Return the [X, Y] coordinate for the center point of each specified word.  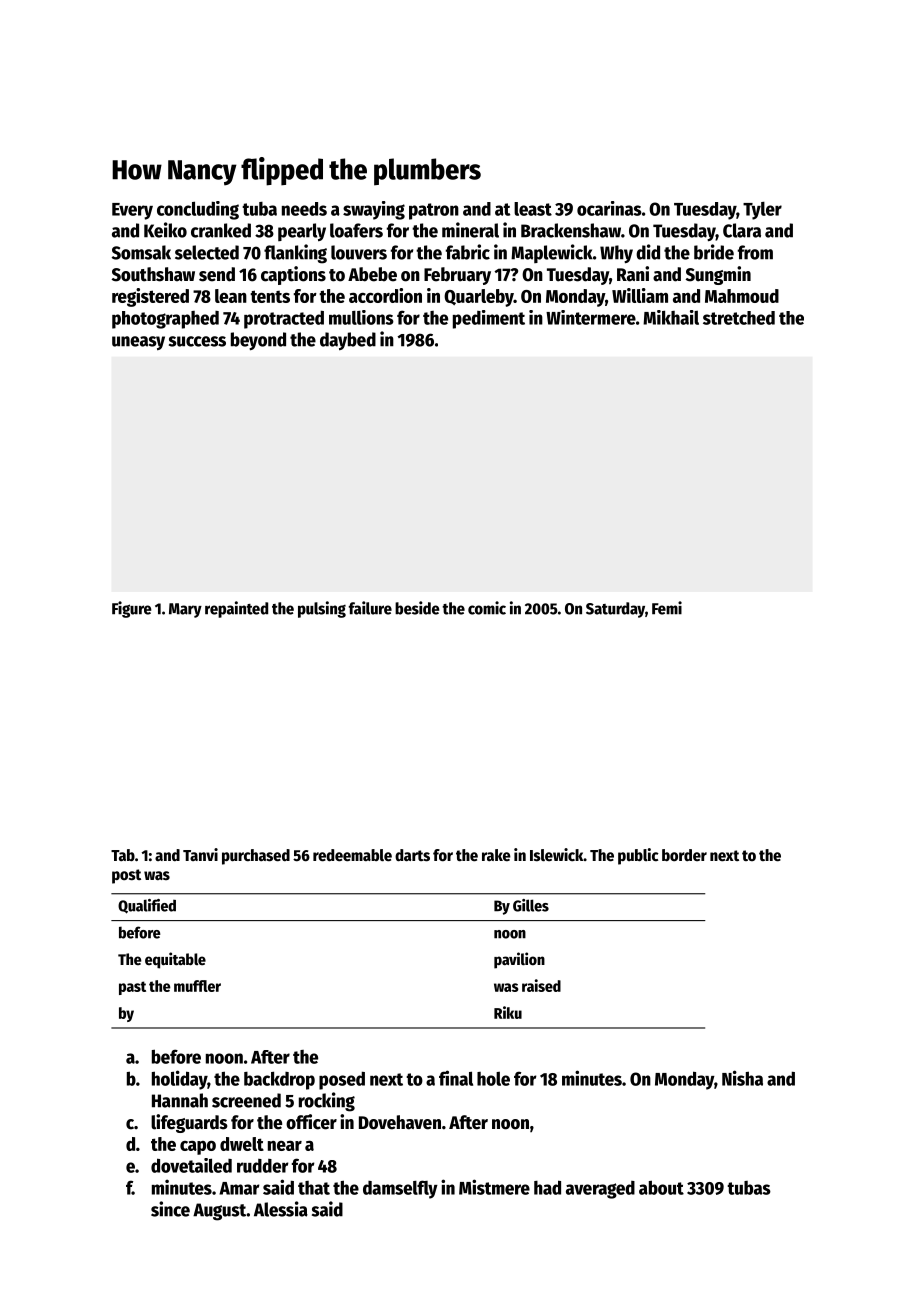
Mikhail [671, 317]
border [684, 855]
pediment [489, 319]
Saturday [615, 610]
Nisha [742, 1078]
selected [207, 252]
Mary [185, 610]
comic [487, 608]
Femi [667, 608]
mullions [361, 317]
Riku [508, 1012]
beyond [258, 341]
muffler [197, 986]
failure [370, 608]
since [170, 1209]
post [126, 876]
